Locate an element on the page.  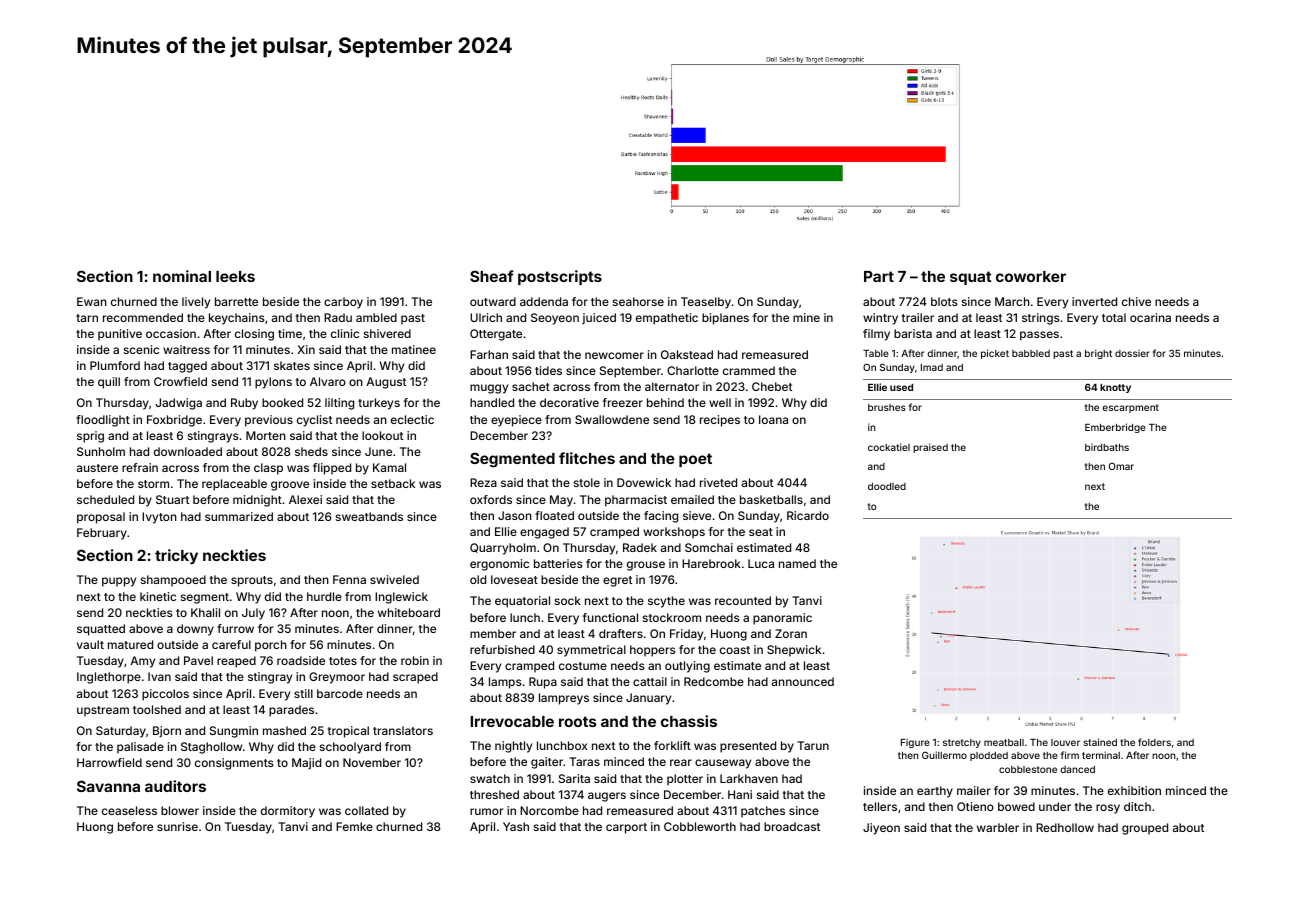
roadside is located at coordinates (301, 660).
